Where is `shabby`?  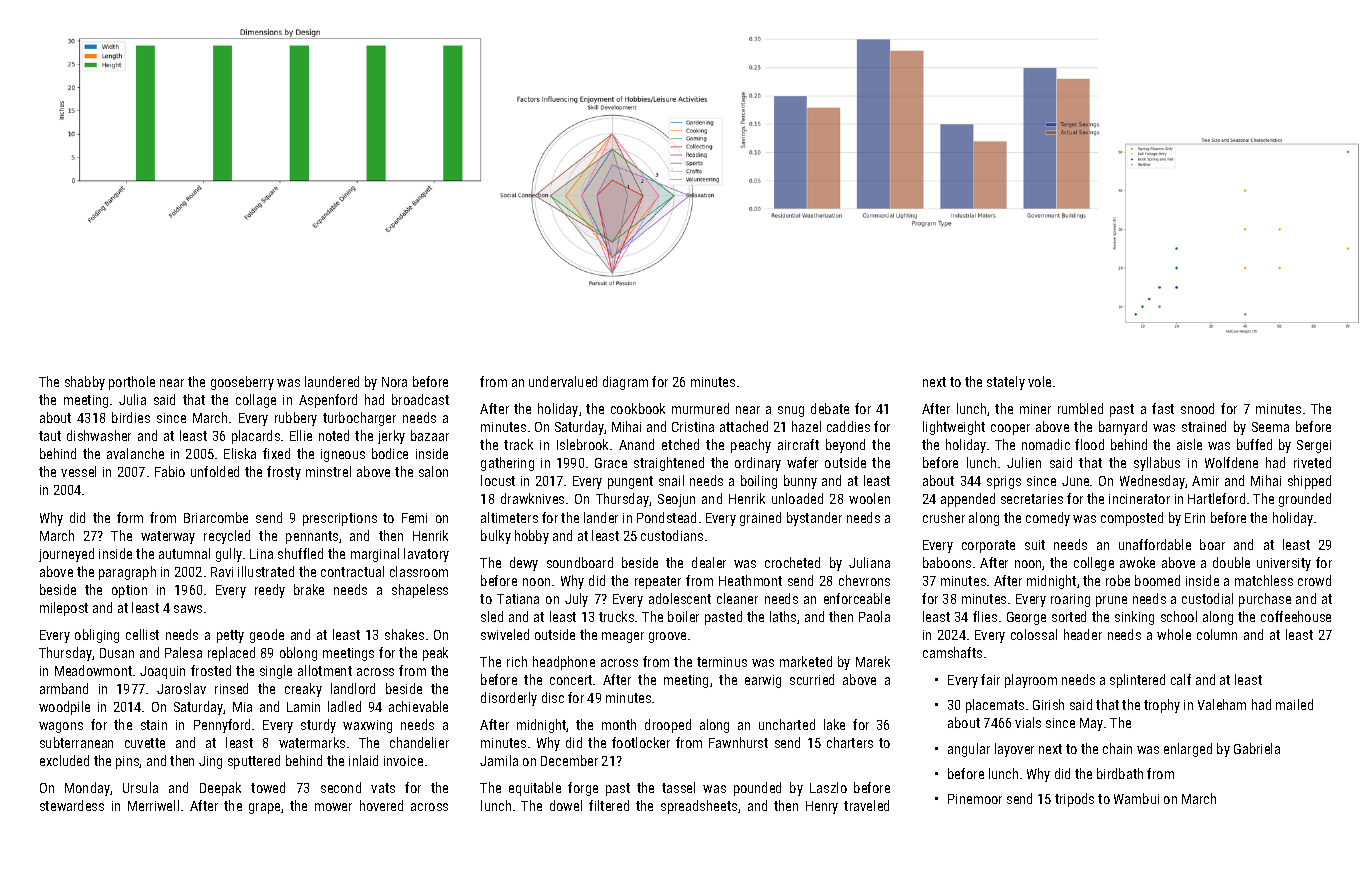
shabby is located at coordinates (85, 383).
